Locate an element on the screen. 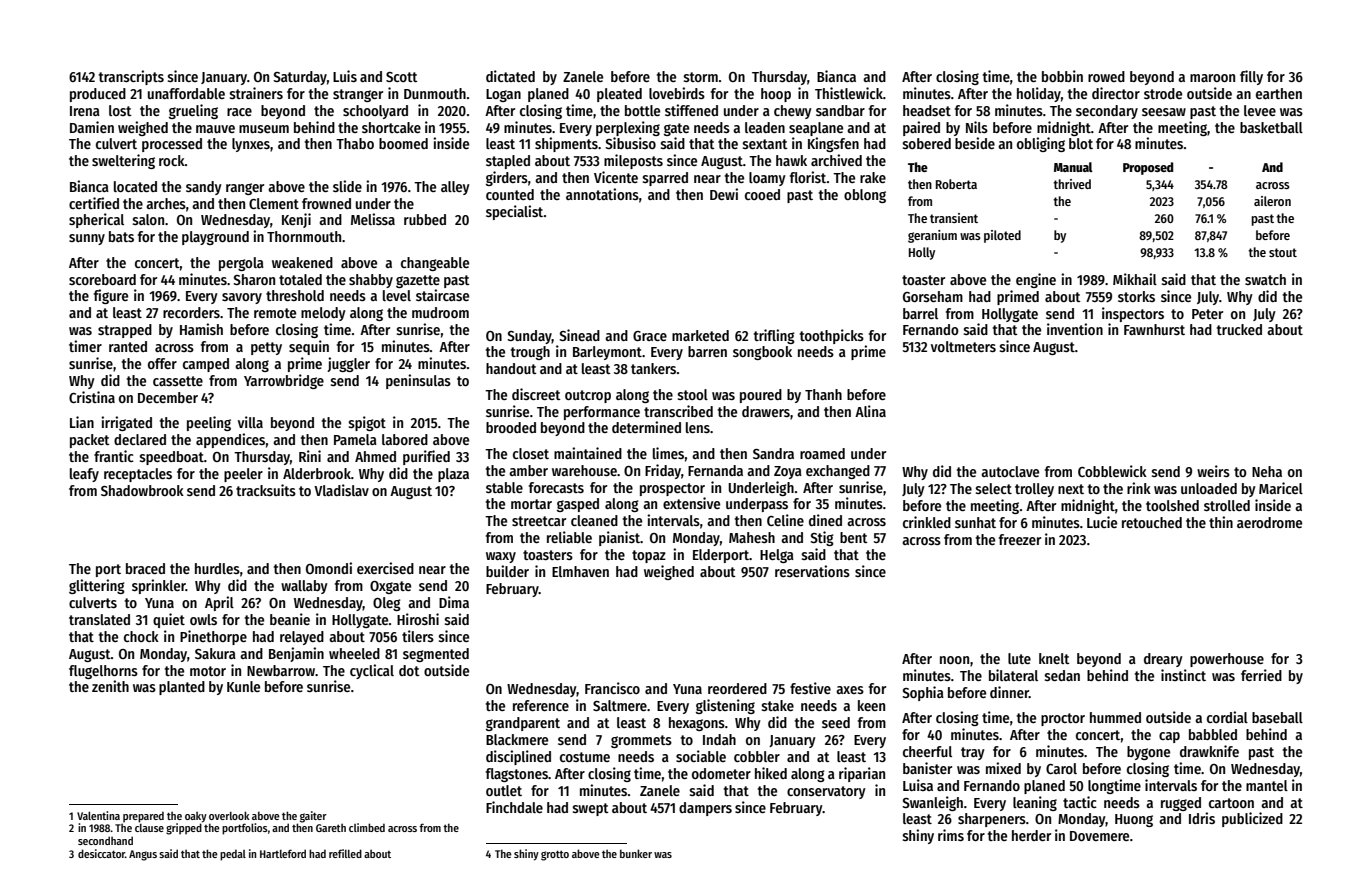  lute is located at coordinates (1019, 658).
